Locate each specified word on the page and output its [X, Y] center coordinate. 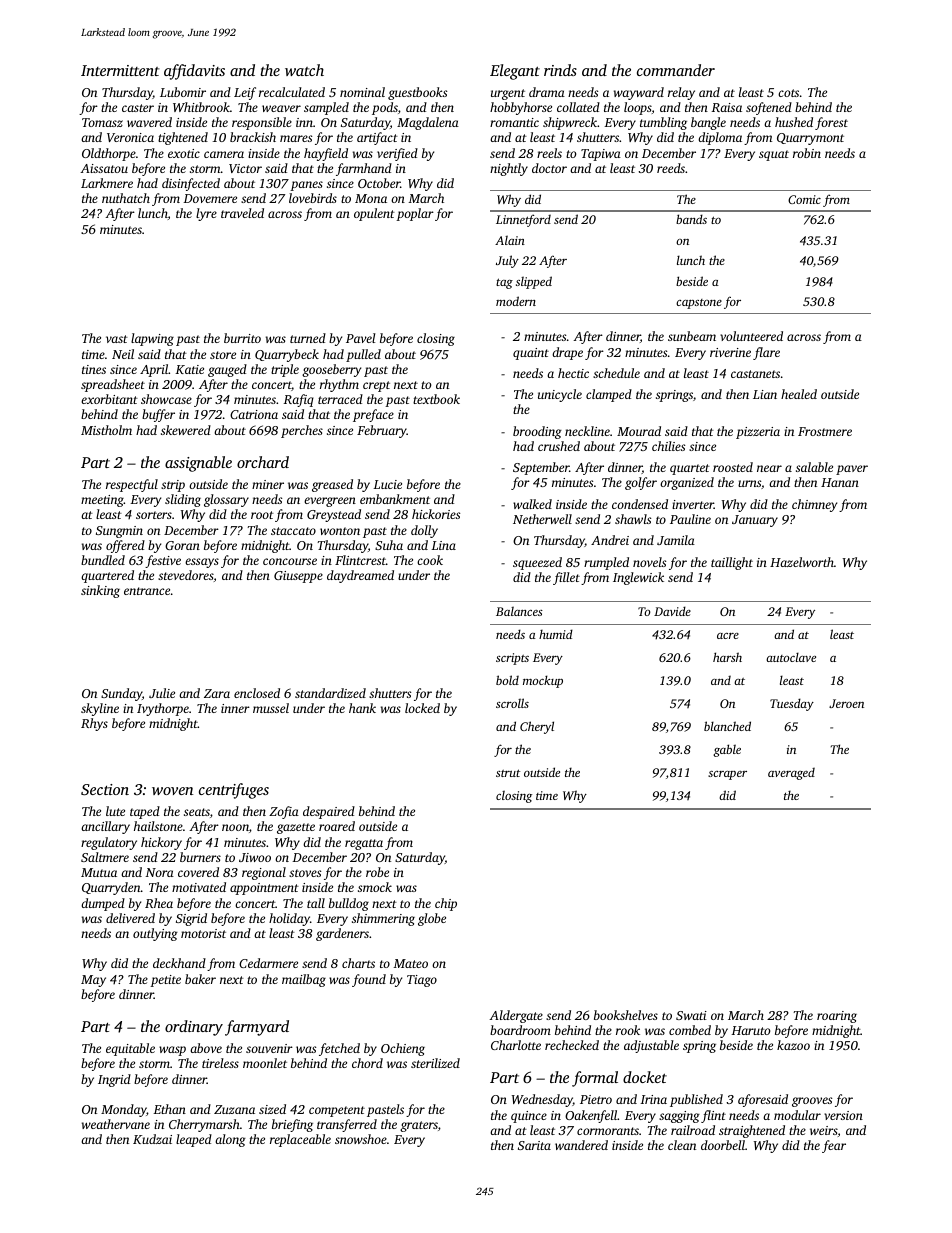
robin [807, 153]
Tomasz [102, 122]
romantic [514, 122]
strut [508, 773]
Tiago [422, 981]
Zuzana [234, 1109]
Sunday [121, 694]
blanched [727, 726]
